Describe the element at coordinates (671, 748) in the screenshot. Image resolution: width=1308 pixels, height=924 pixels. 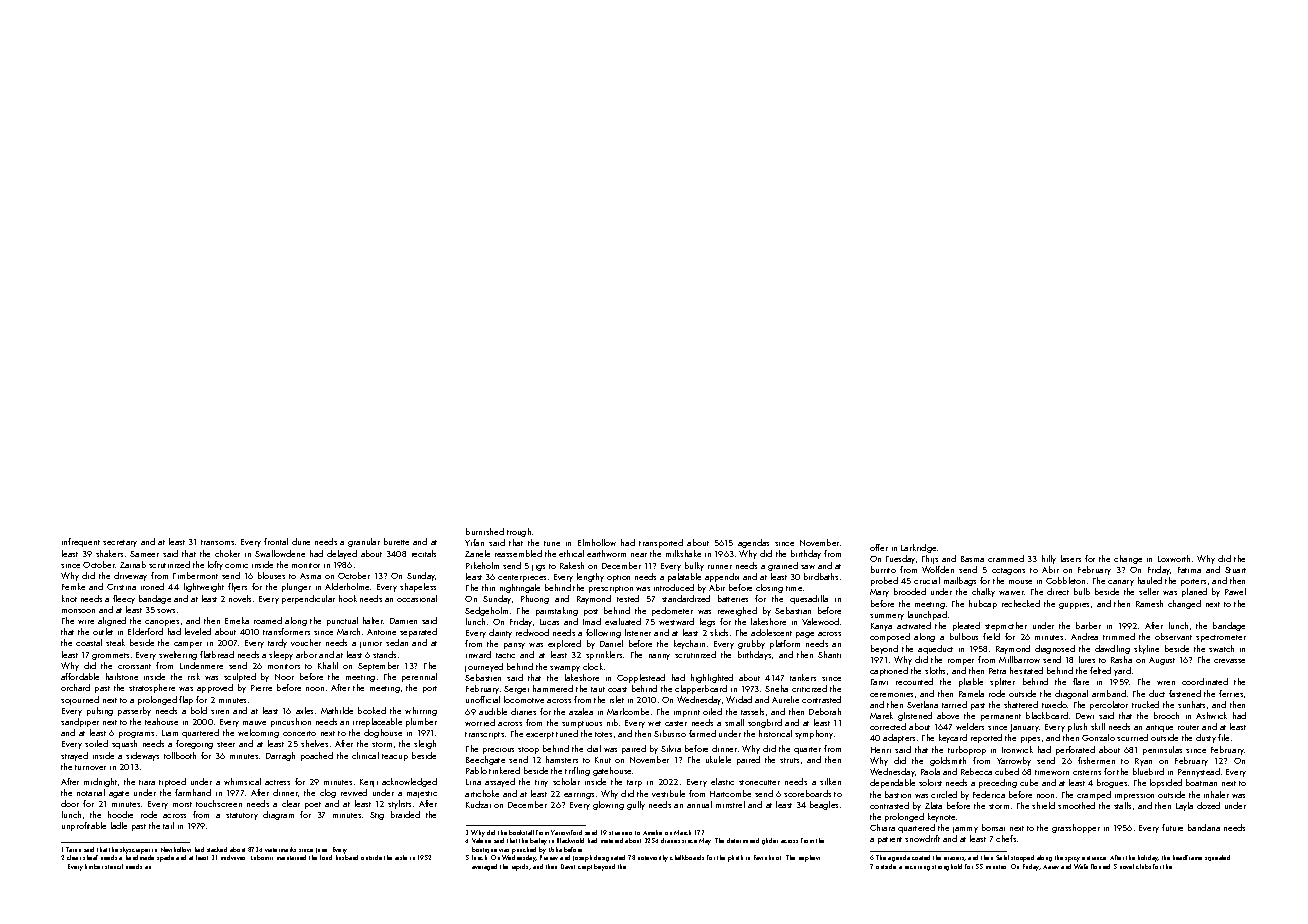
I see `Silvia` at that location.
